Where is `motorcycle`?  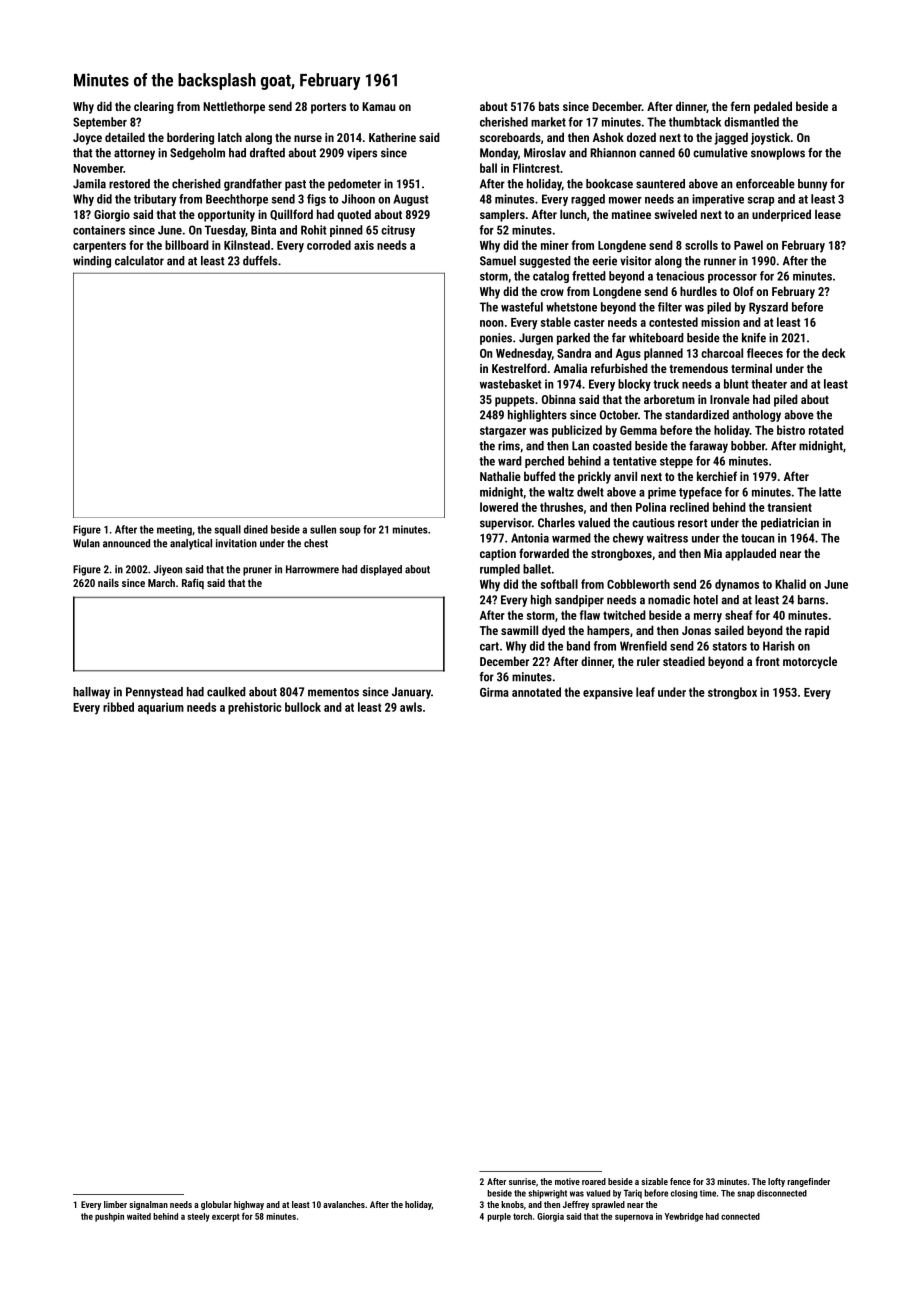 motorcycle is located at coordinates (810, 662).
